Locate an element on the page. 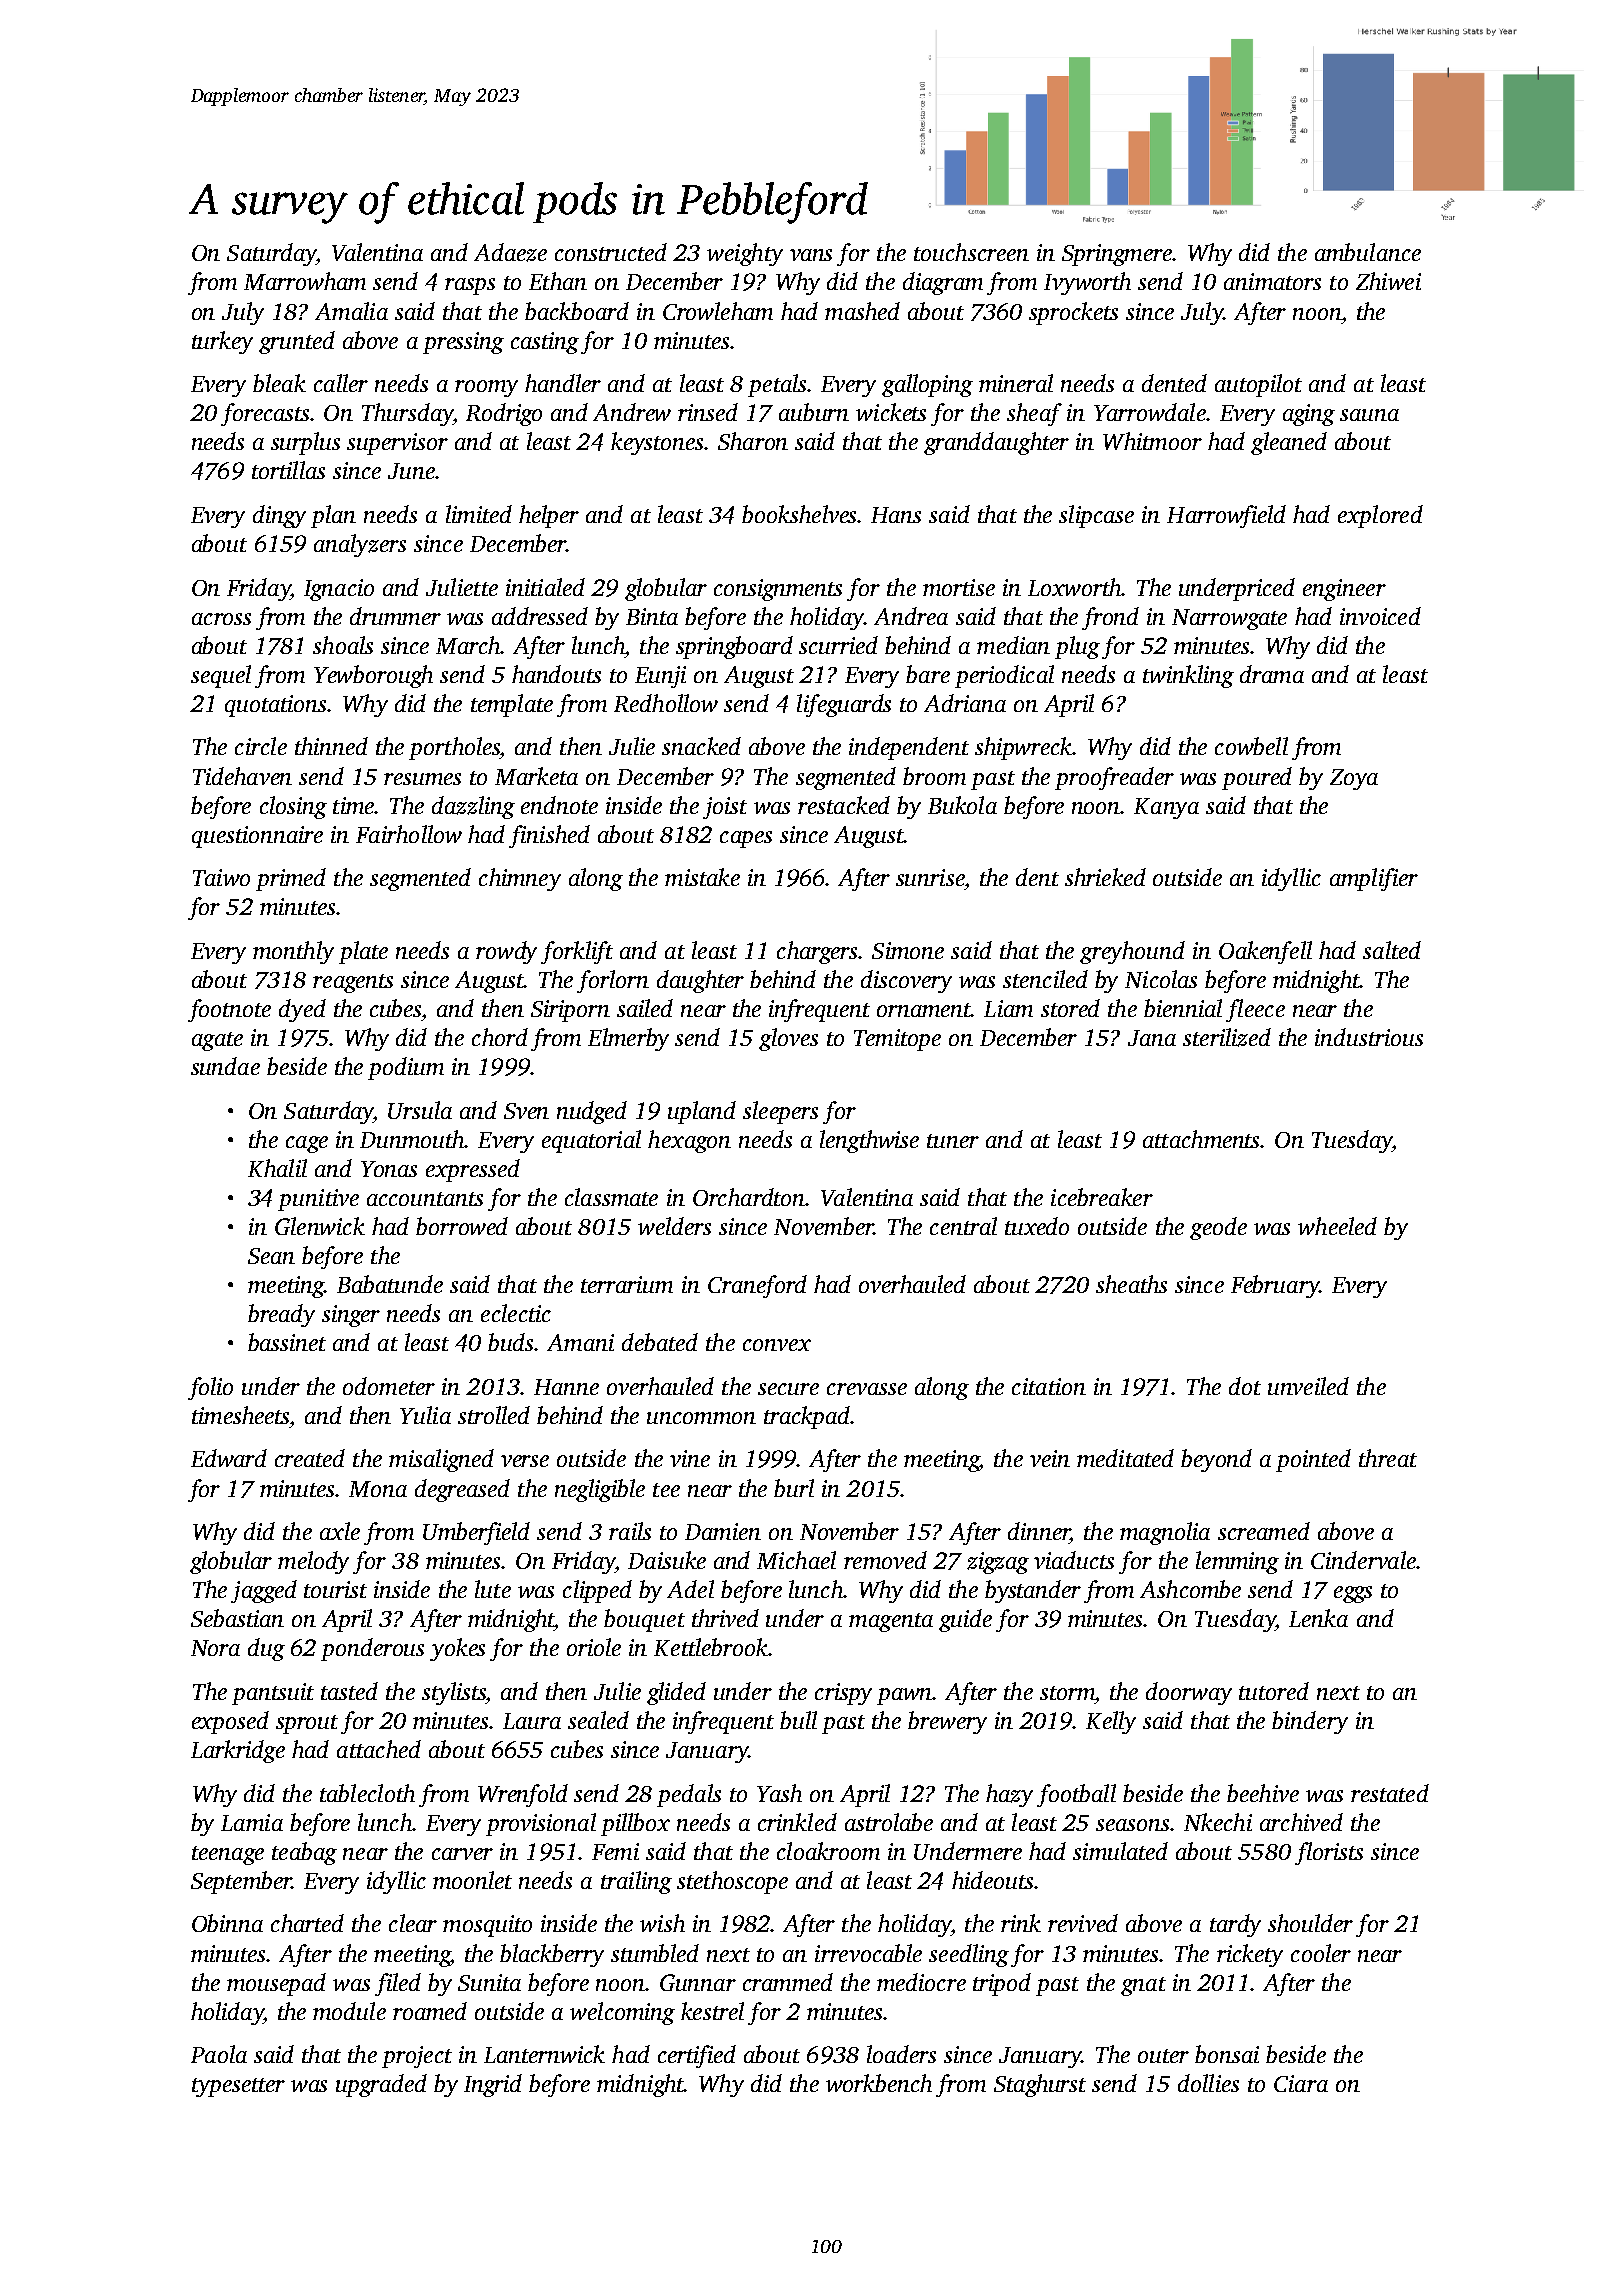 This image has height=2292, width=1620. weighty is located at coordinates (745, 254).
